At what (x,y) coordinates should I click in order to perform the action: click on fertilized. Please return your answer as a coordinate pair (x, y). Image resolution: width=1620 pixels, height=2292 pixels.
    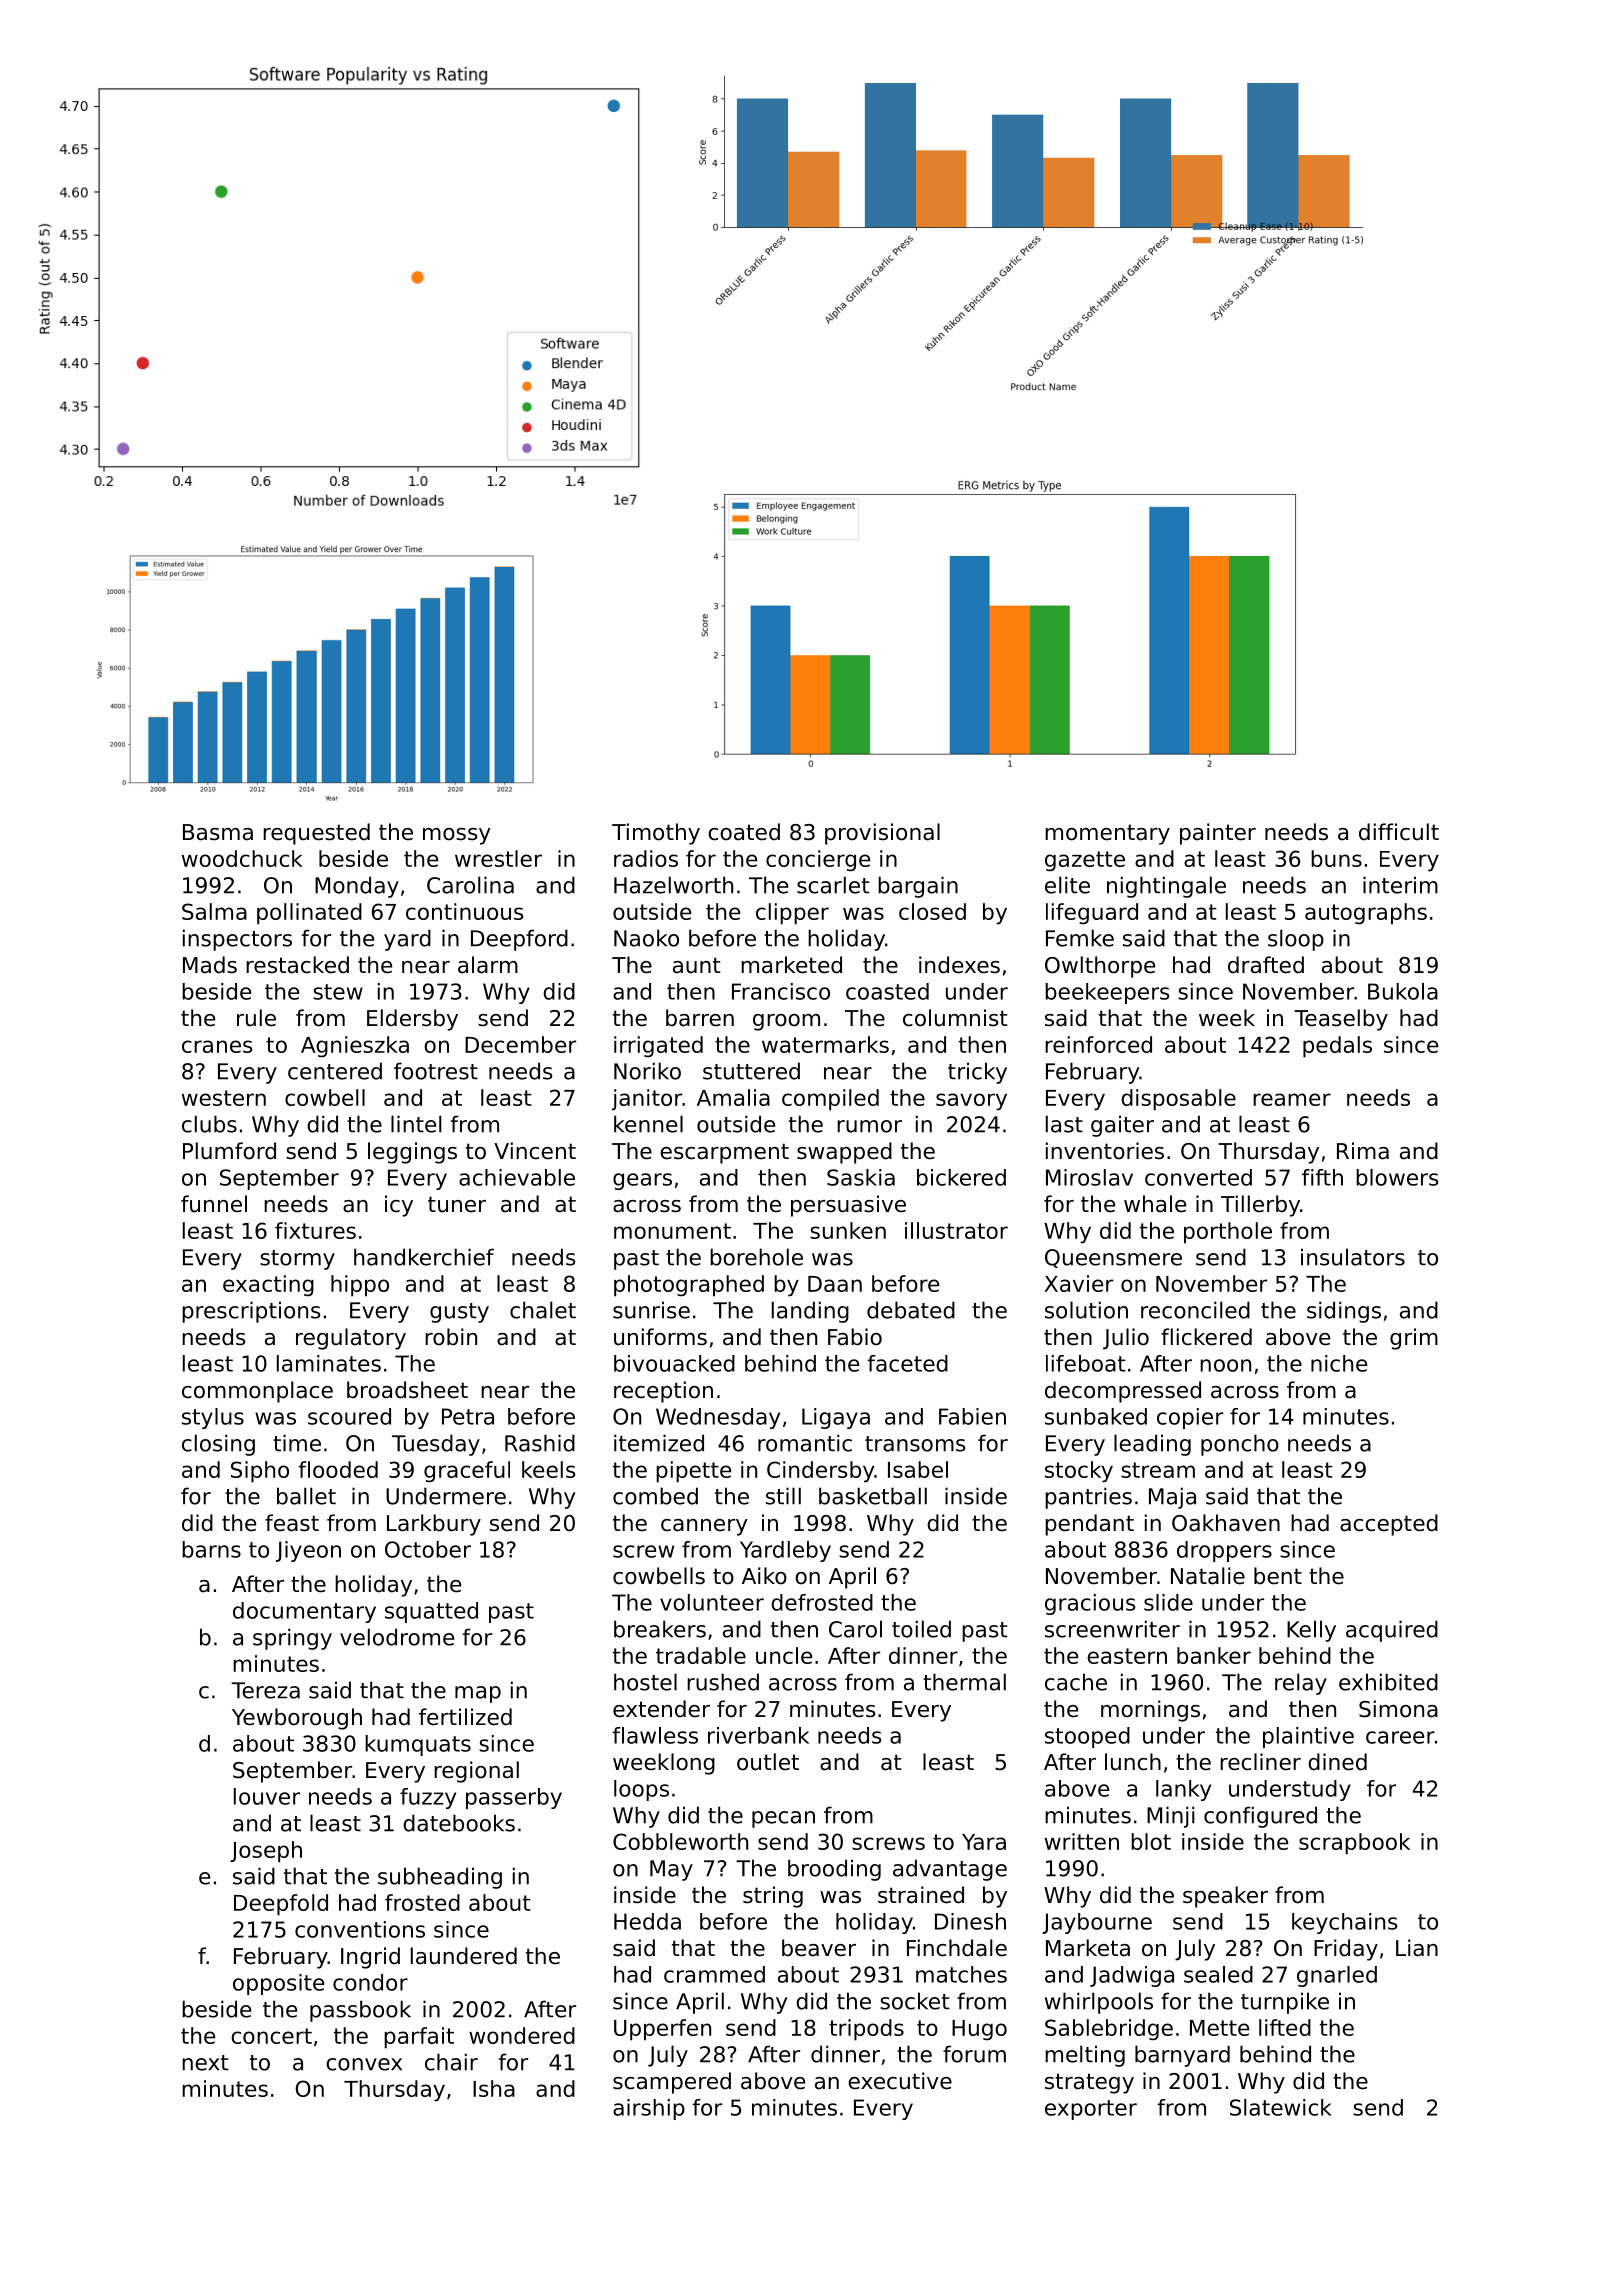
    Looking at the image, I should click on (465, 1717).
